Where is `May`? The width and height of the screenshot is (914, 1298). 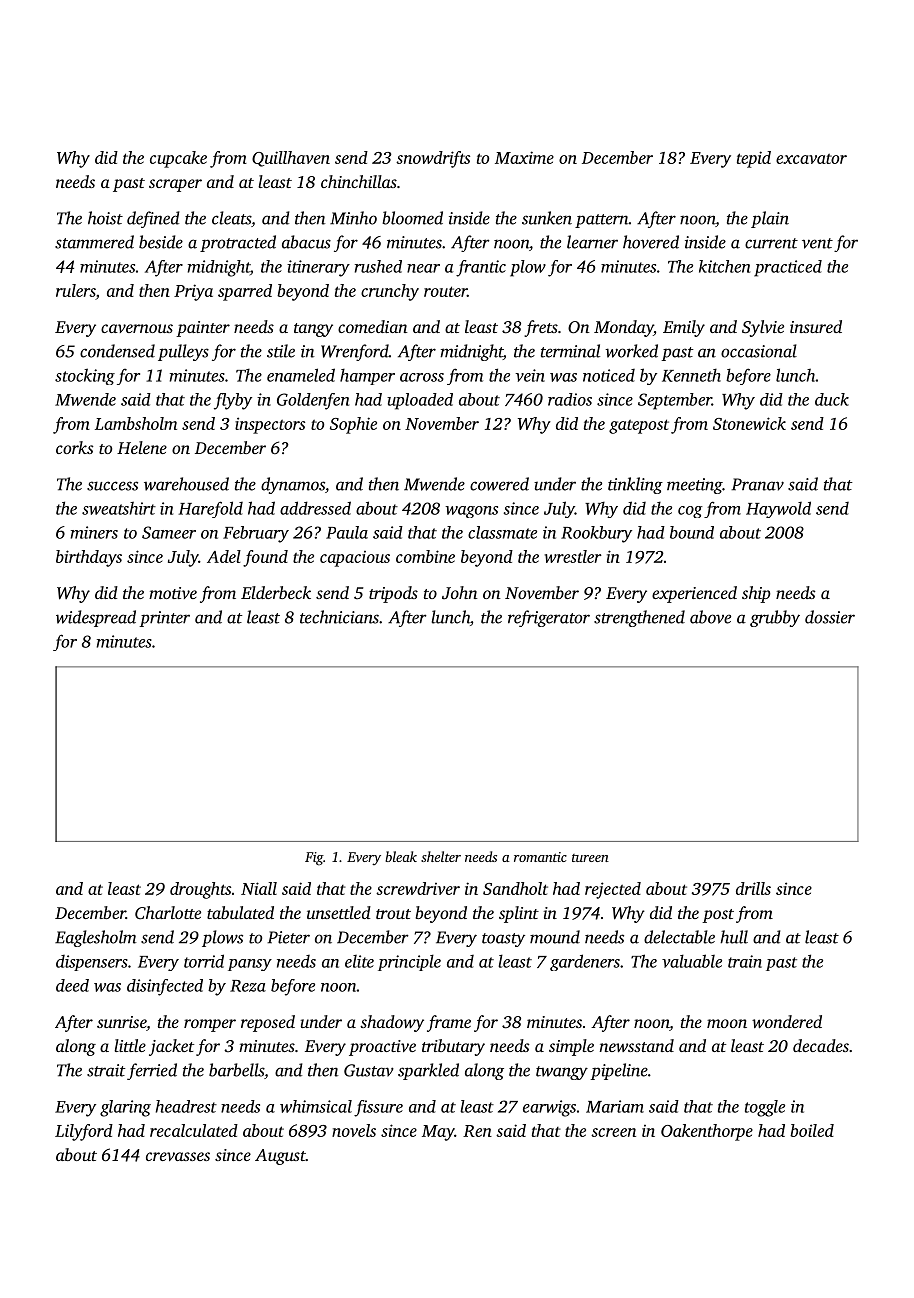
May is located at coordinates (438, 1133).
